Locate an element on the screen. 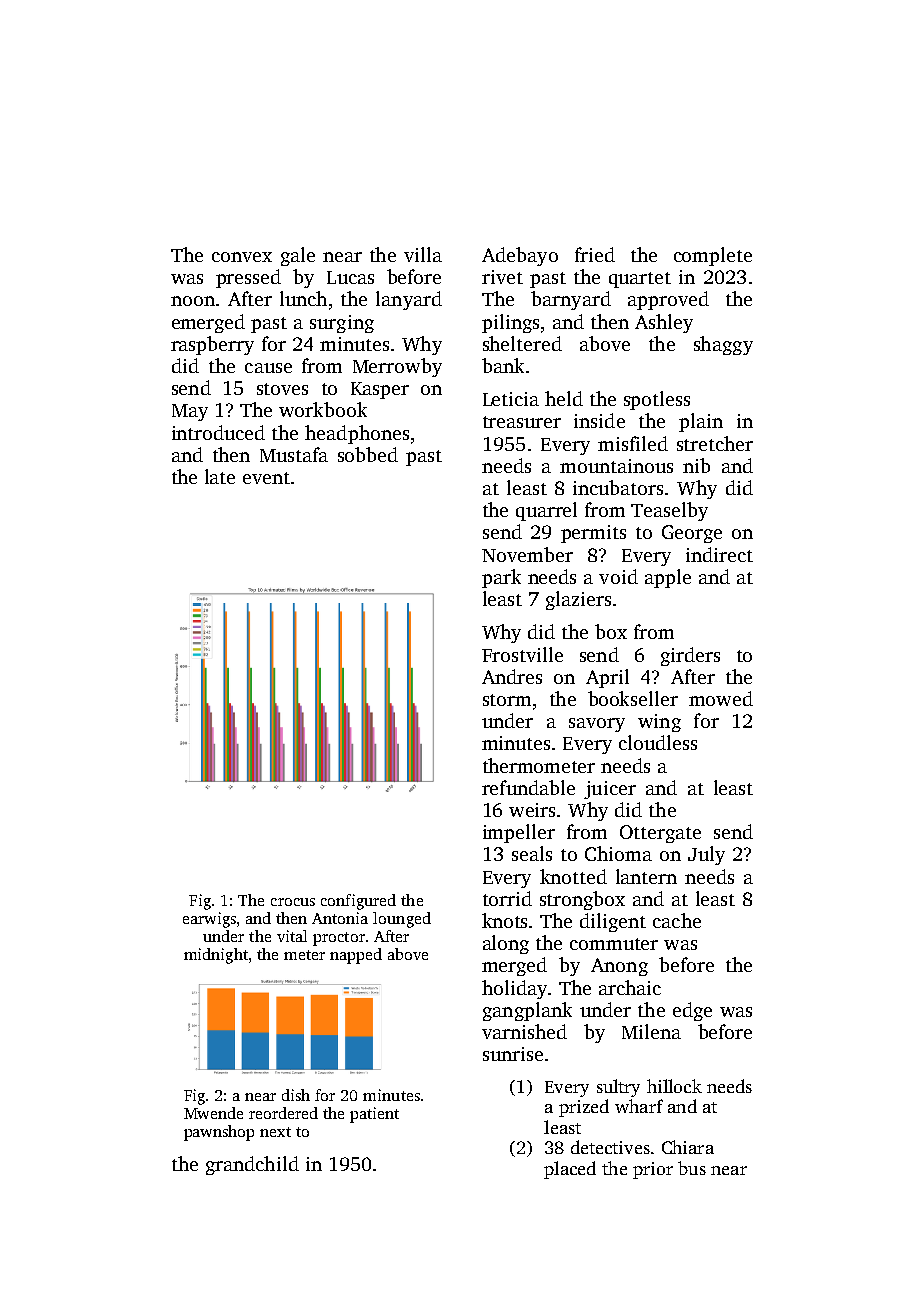 This screenshot has width=924, height=1311. Leticia is located at coordinates (511, 399).
